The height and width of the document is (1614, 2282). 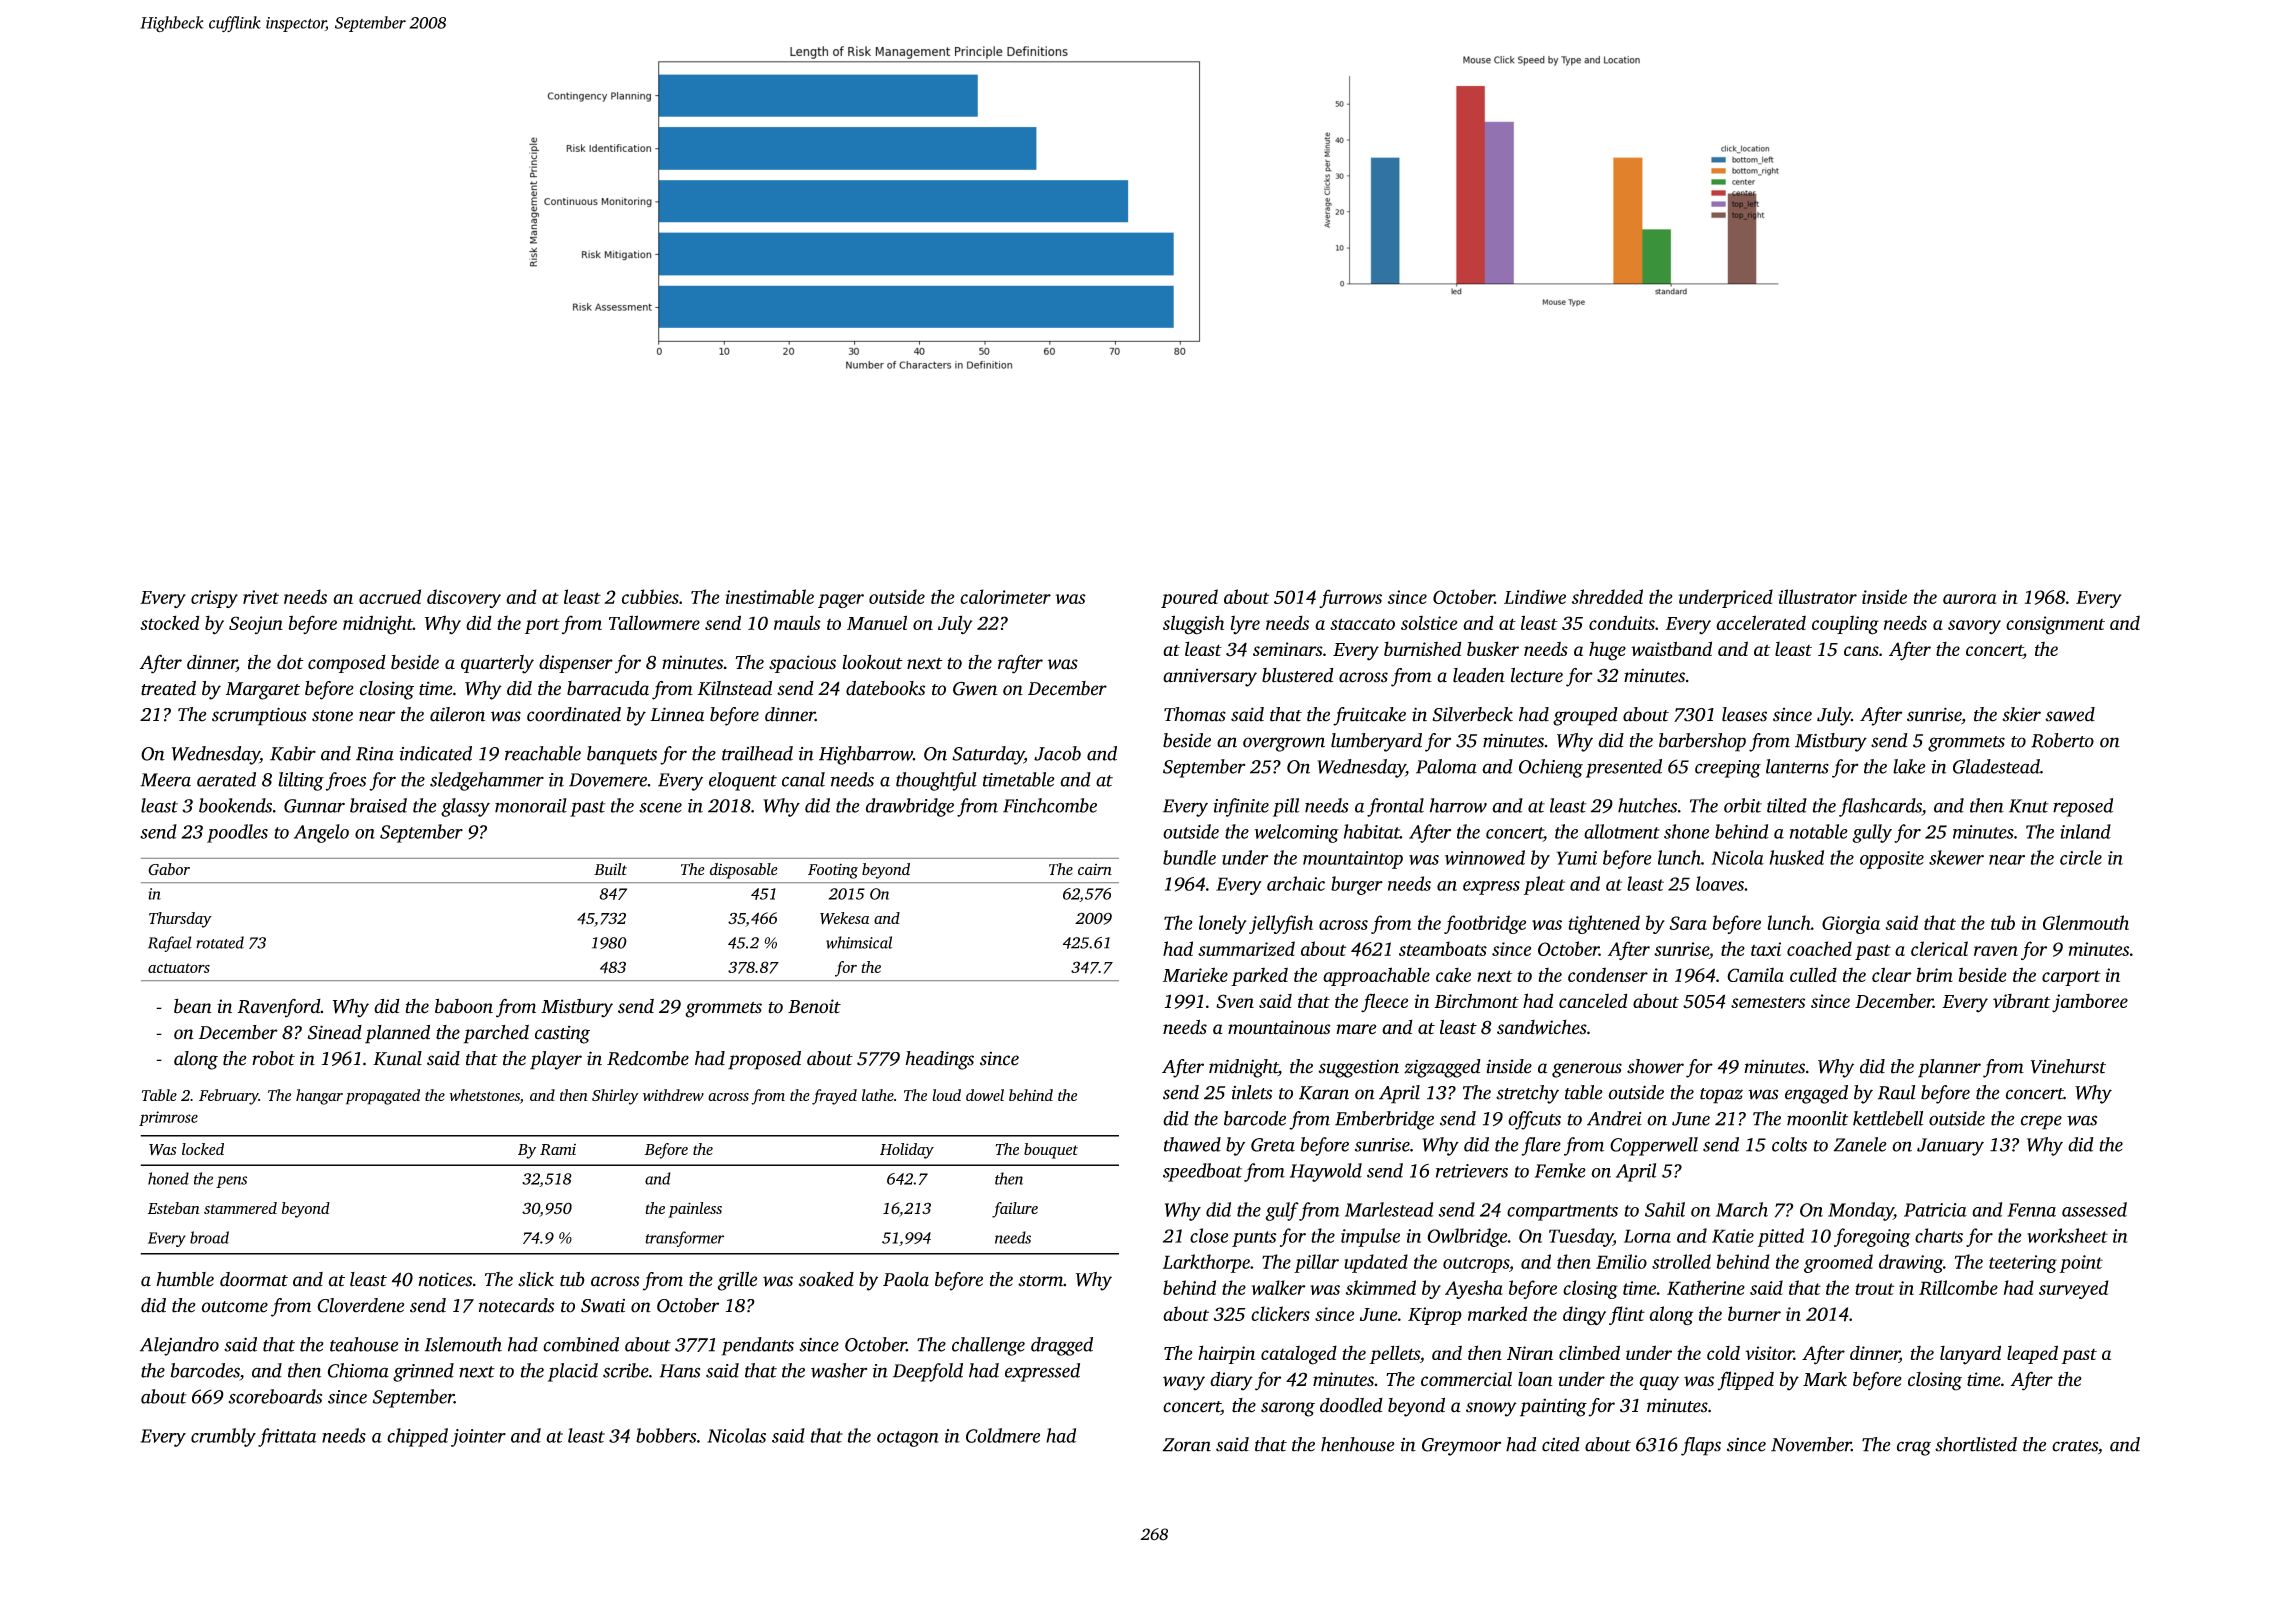 What do you see at coordinates (2021, 1001) in the document?
I see `vibrant` at bounding box center [2021, 1001].
